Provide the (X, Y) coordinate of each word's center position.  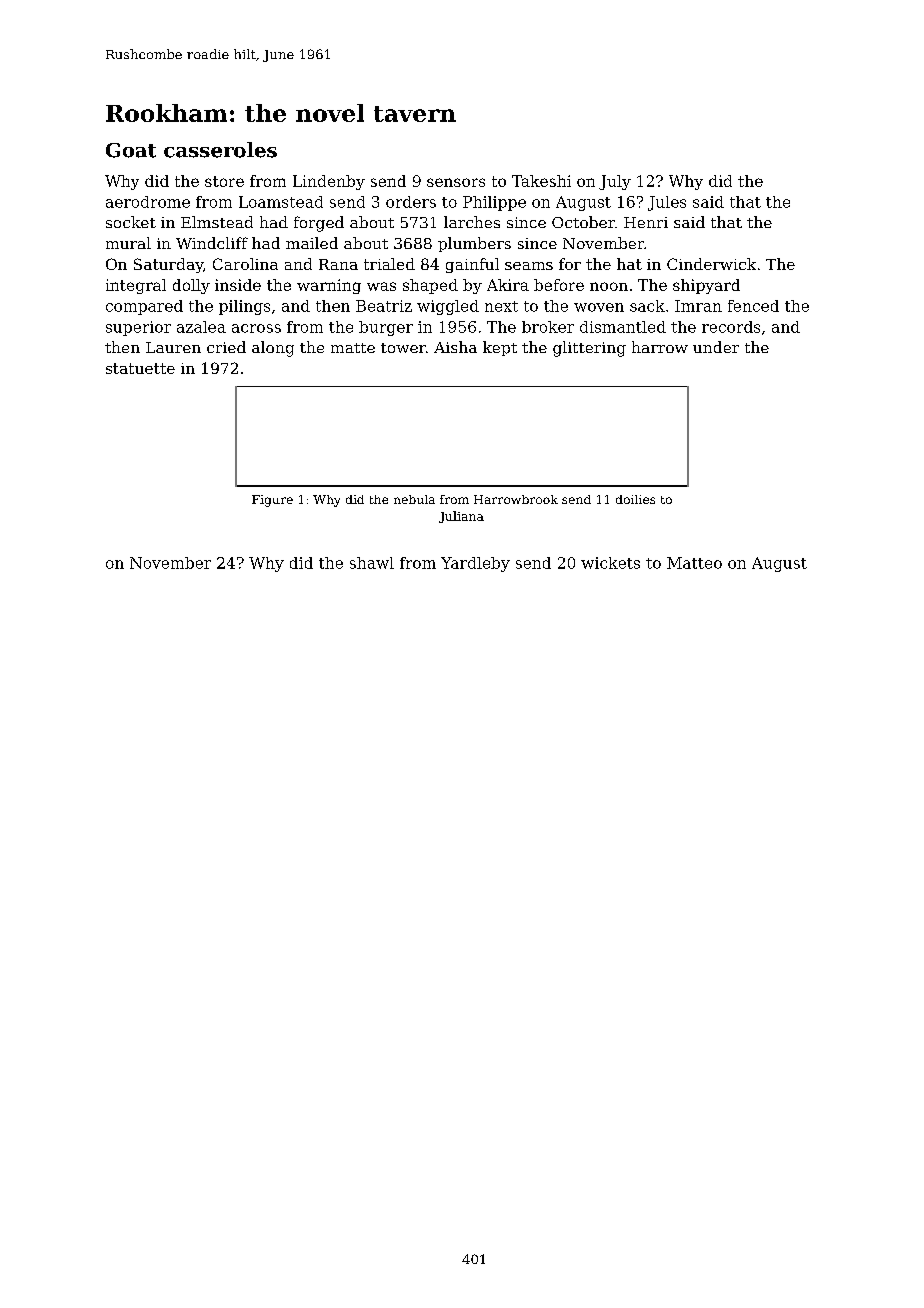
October (583, 222)
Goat (131, 150)
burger (386, 328)
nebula (414, 499)
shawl (372, 563)
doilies (635, 499)
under (716, 347)
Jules (667, 203)
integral (136, 286)
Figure (272, 501)
